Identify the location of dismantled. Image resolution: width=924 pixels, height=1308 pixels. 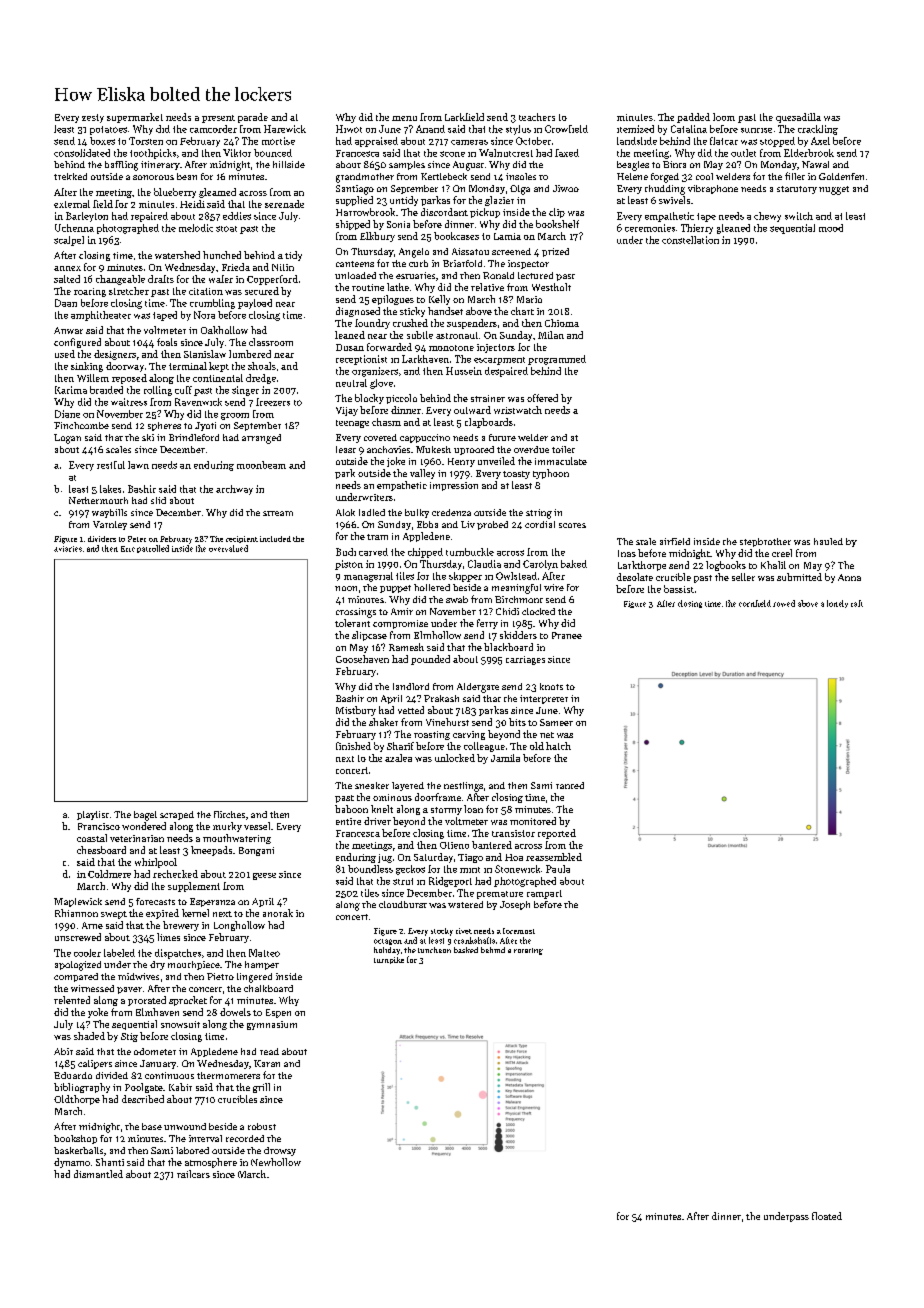
(98, 1174).
